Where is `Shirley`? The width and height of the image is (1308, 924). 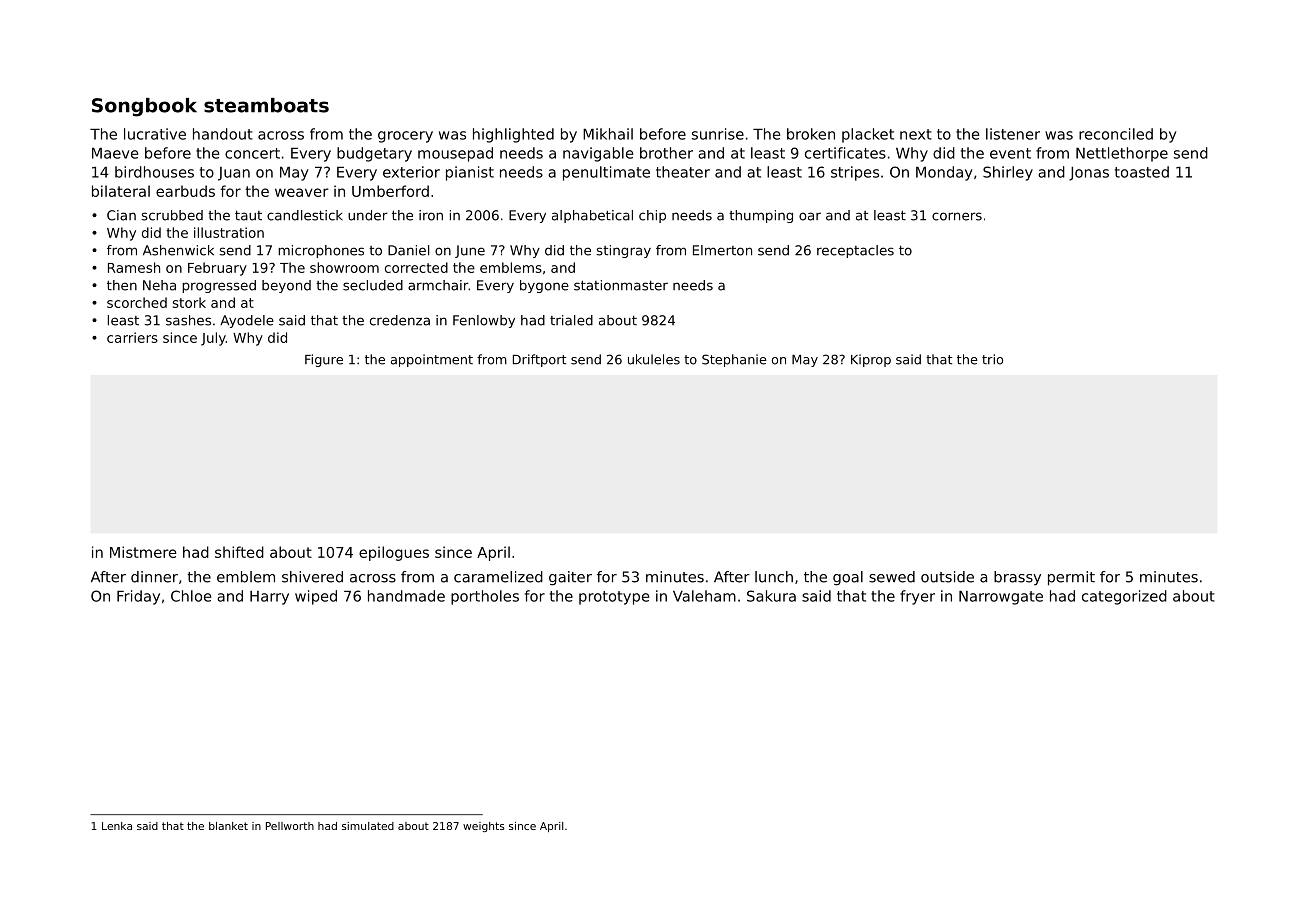 Shirley is located at coordinates (1008, 173).
